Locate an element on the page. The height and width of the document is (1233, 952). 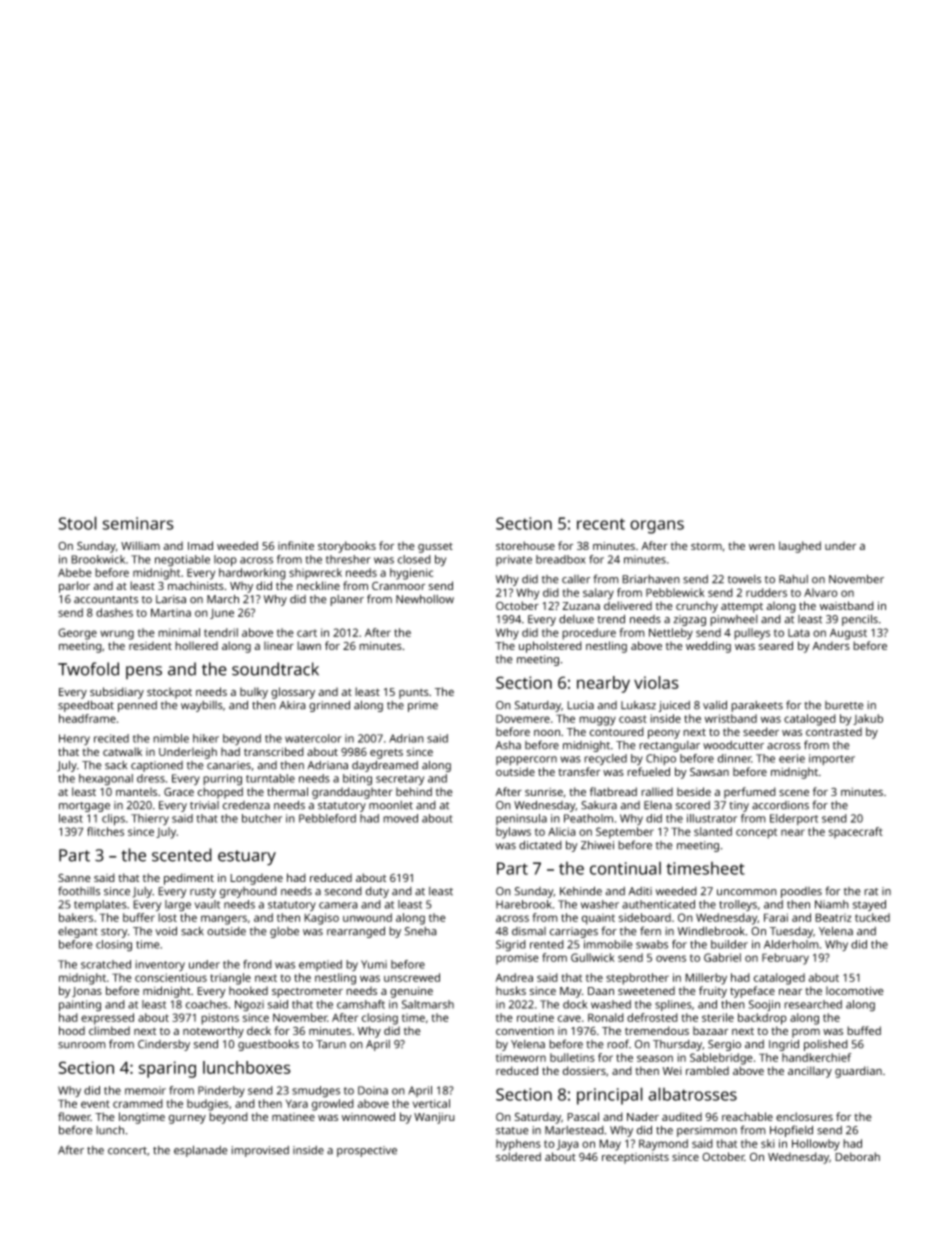
pulleys is located at coordinates (752, 634).
